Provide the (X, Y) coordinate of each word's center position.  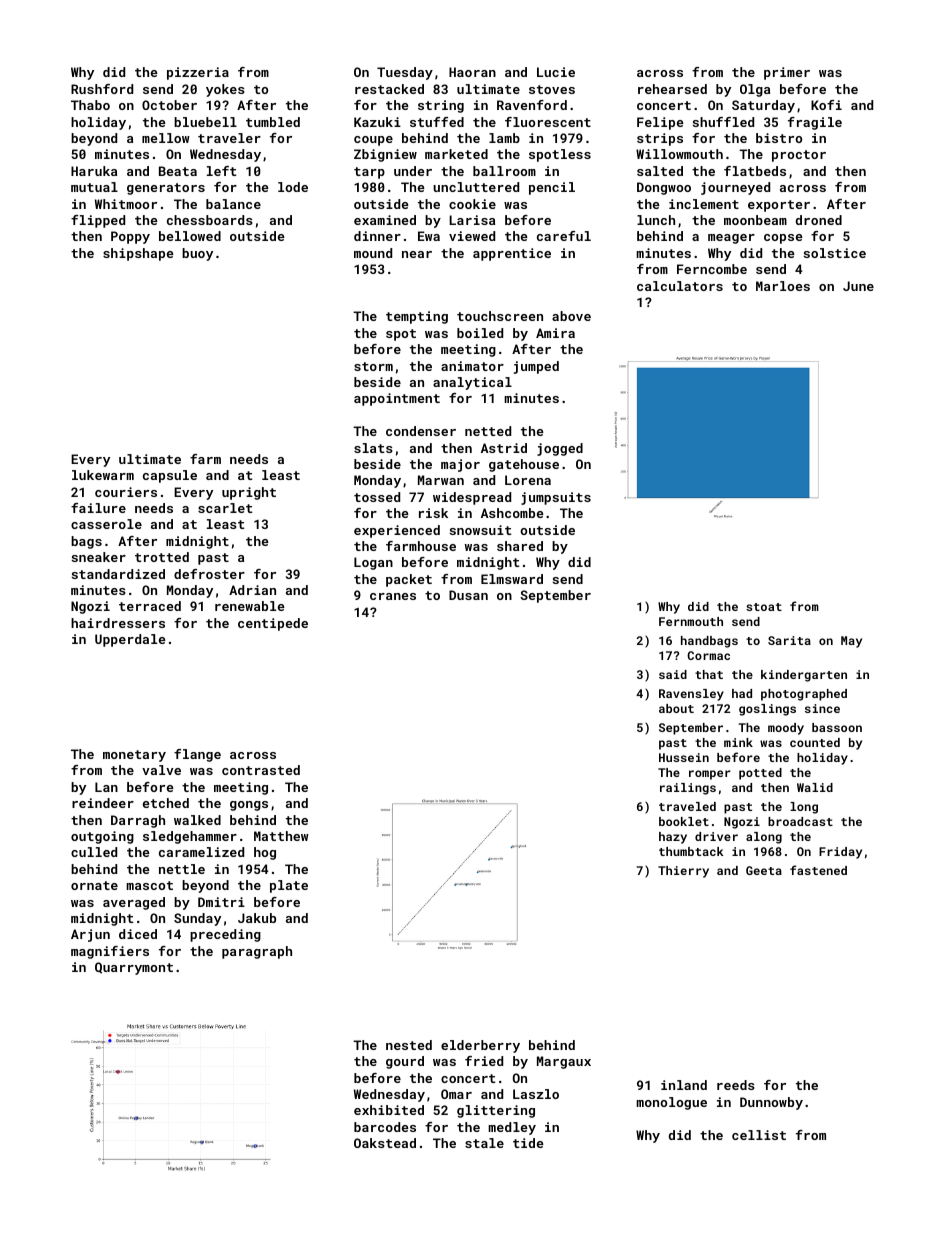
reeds (736, 1085)
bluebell (205, 122)
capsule (170, 476)
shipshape (138, 254)
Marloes (783, 286)
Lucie (556, 72)
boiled (480, 333)
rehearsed (672, 89)
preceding (225, 935)
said (673, 674)
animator (472, 366)
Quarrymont (134, 968)
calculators (680, 286)
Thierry (683, 872)
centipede (273, 624)
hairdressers (118, 623)
